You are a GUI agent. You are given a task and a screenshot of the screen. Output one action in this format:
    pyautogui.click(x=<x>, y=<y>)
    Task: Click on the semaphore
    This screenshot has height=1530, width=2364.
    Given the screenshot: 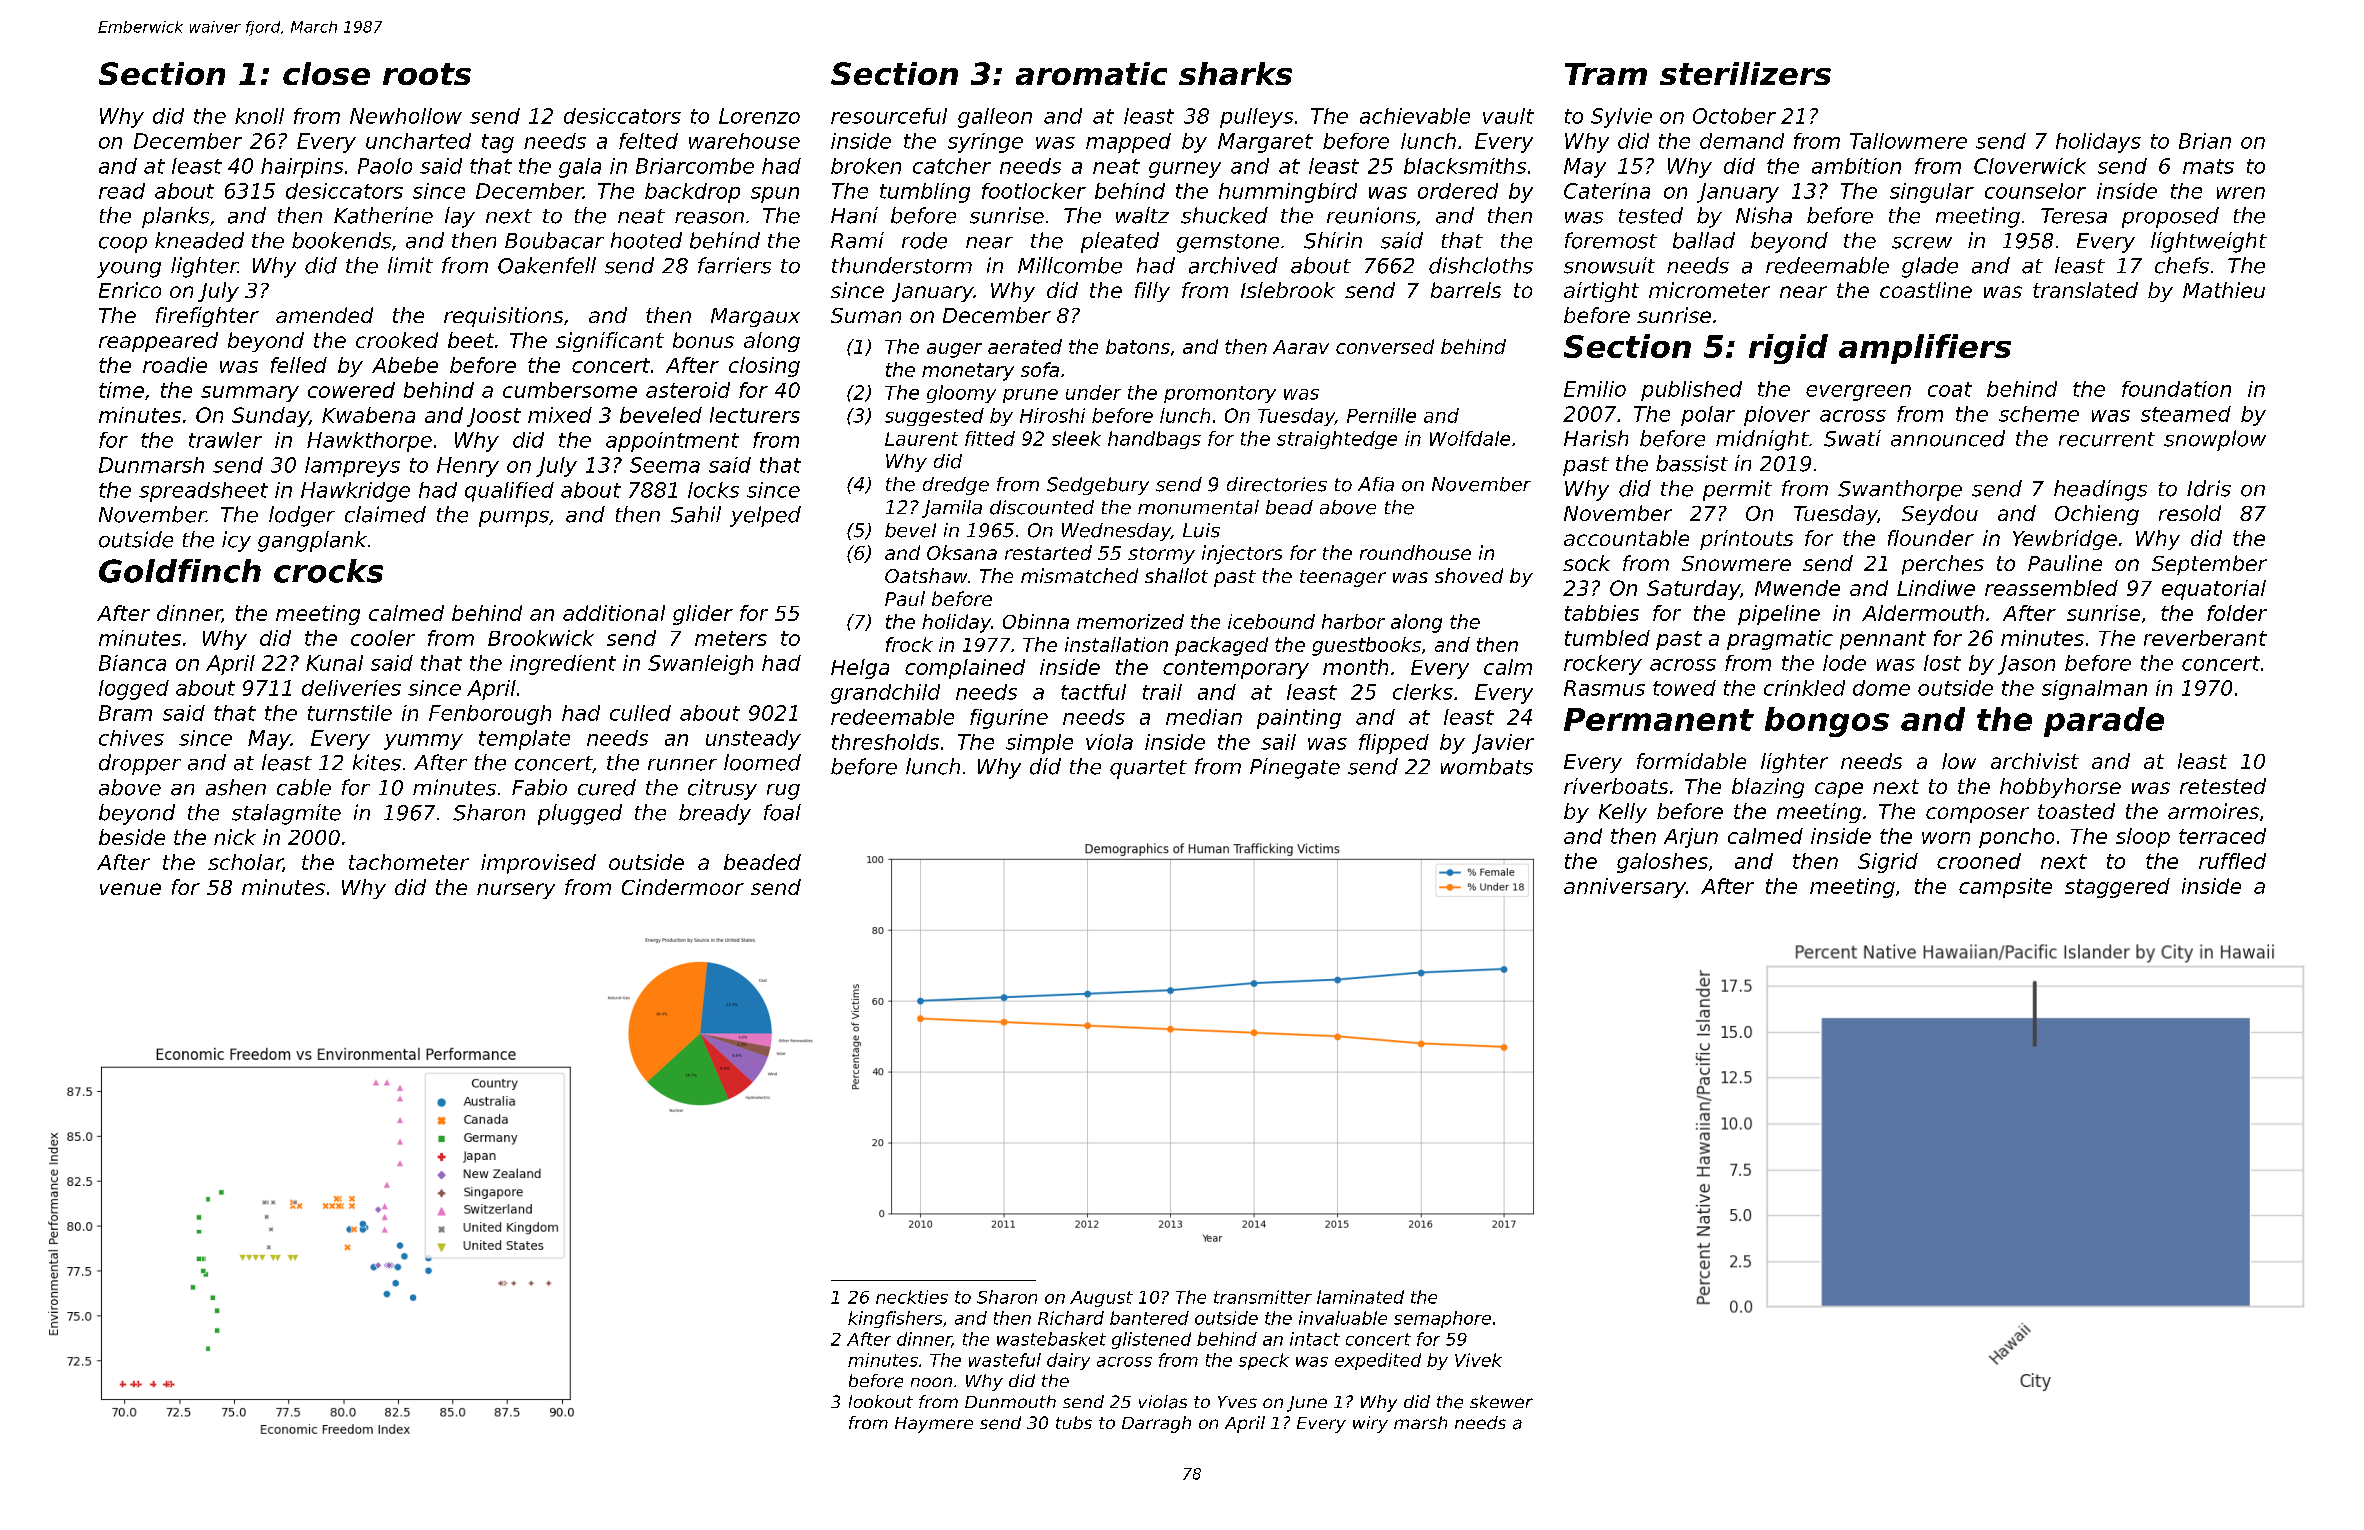 What is the action you would take?
    pyautogui.click(x=1442, y=1319)
